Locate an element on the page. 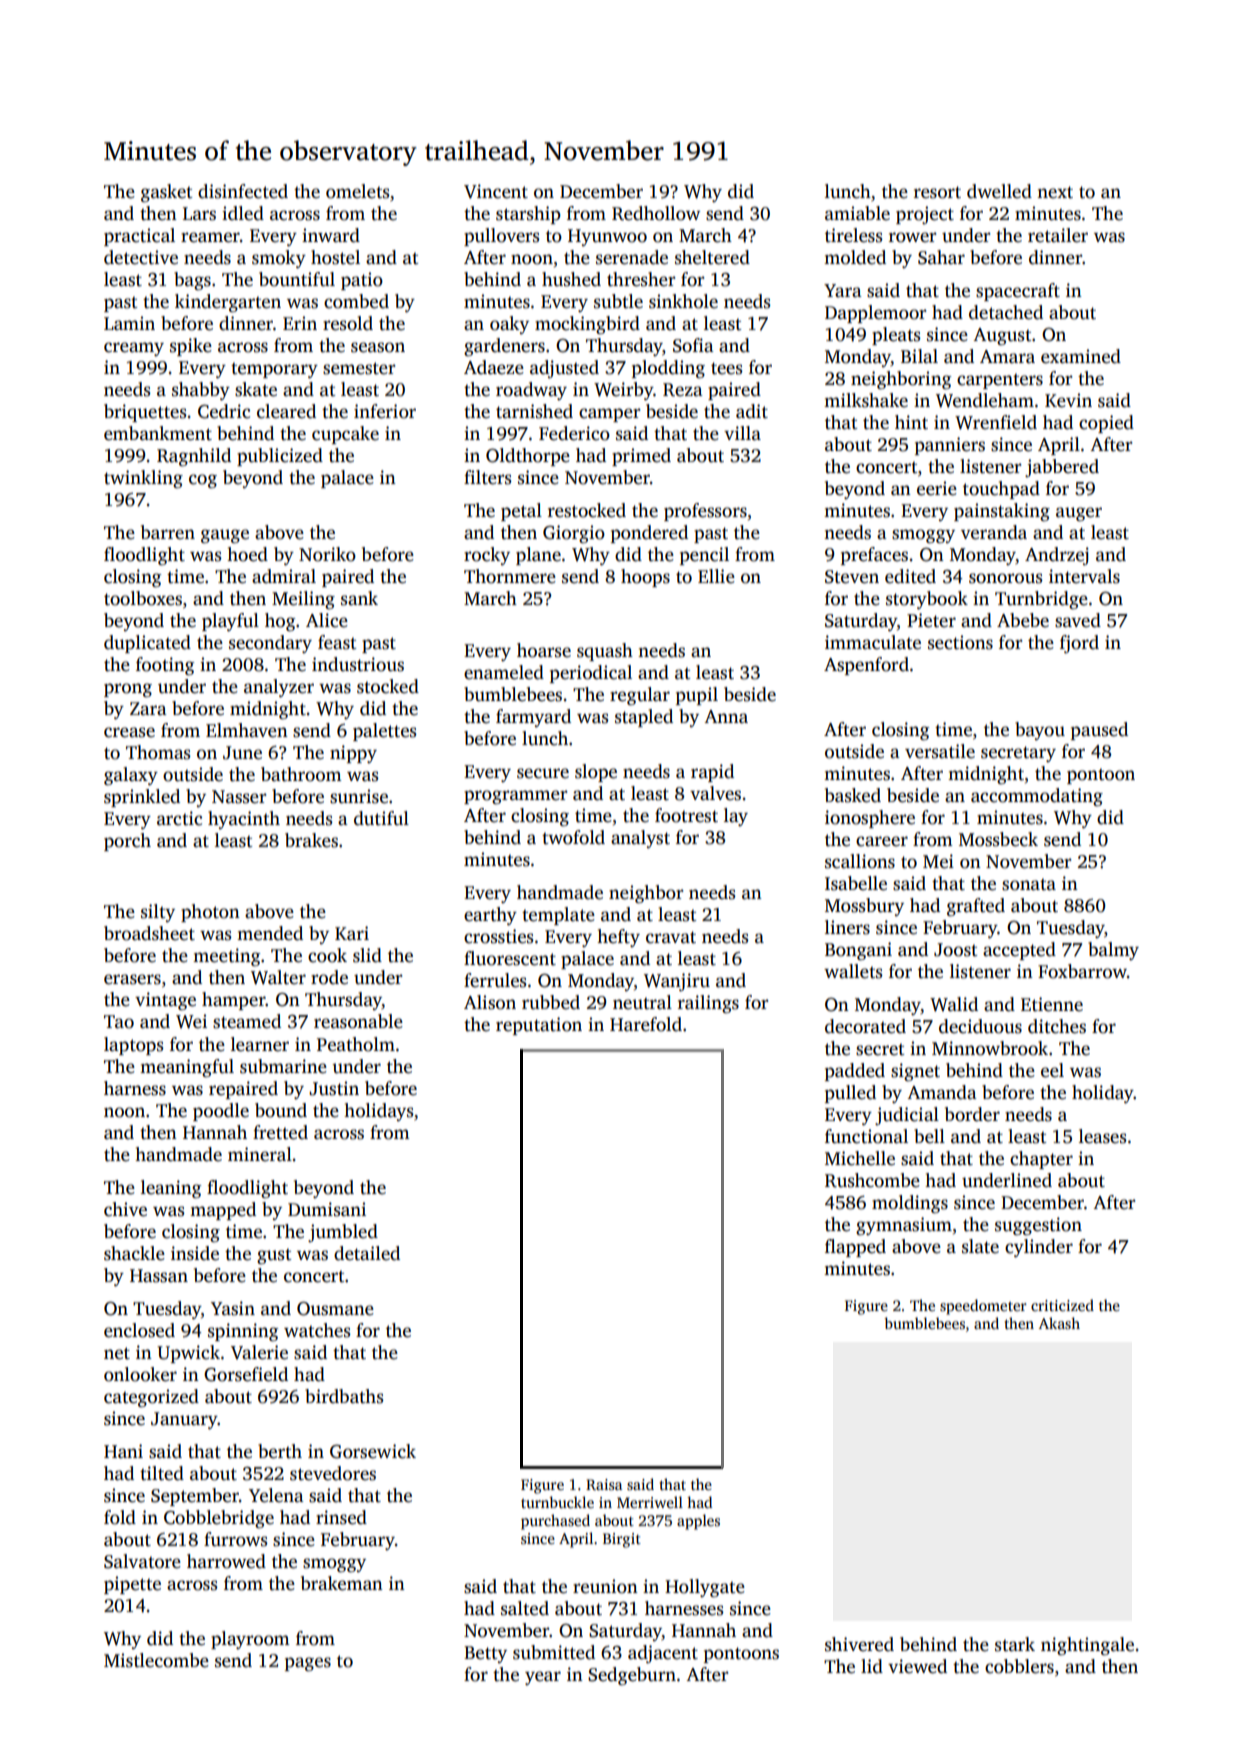  next is located at coordinates (1055, 192).
